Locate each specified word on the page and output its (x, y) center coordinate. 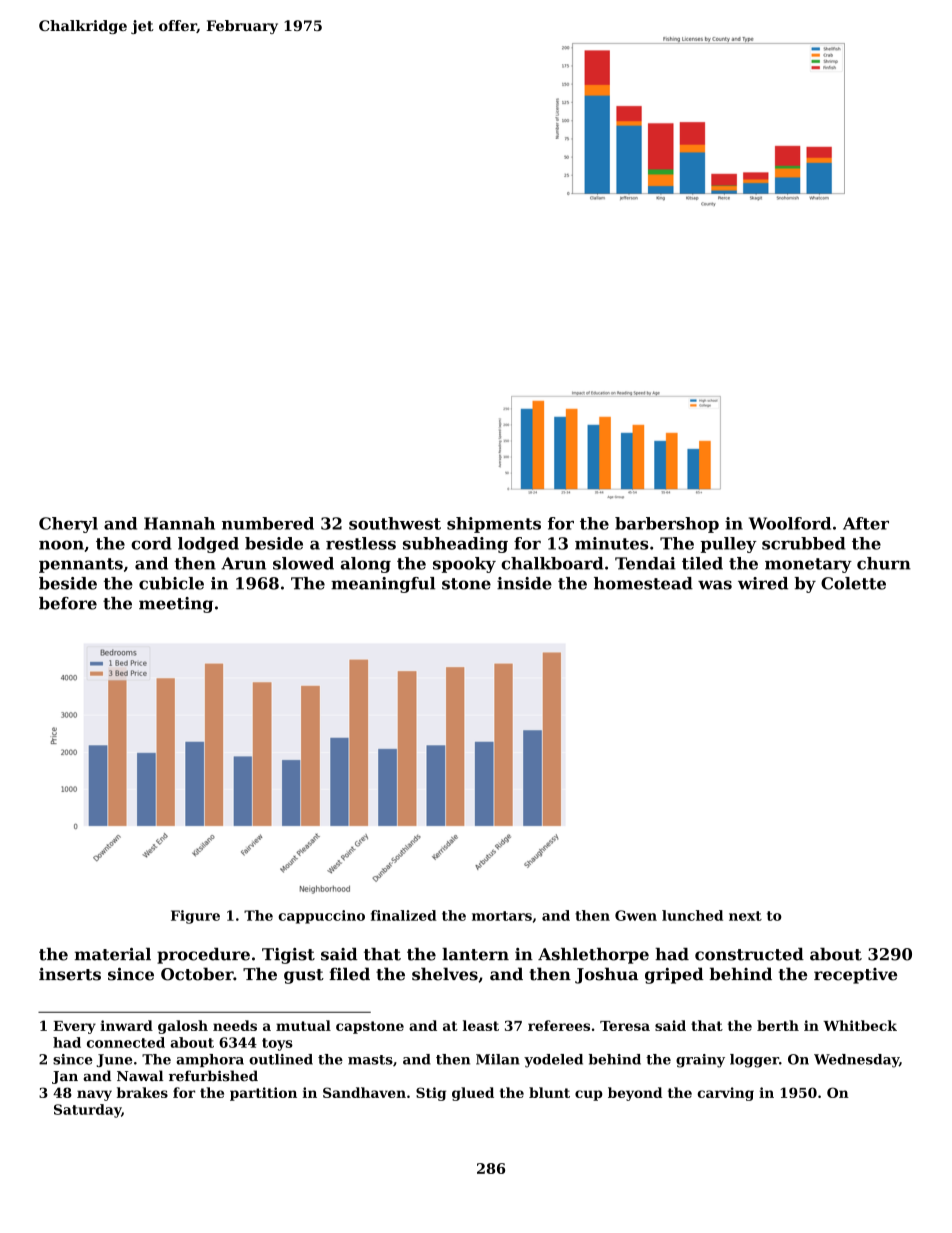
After (866, 523)
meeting (176, 605)
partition (263, 1094)
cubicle (171, 583)
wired (763, 583)
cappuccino (321, 917)
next (745, 916)
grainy (700, 1061)
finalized (404, 915)
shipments (494, 525)
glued (473, 1094)
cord (151, 543)
